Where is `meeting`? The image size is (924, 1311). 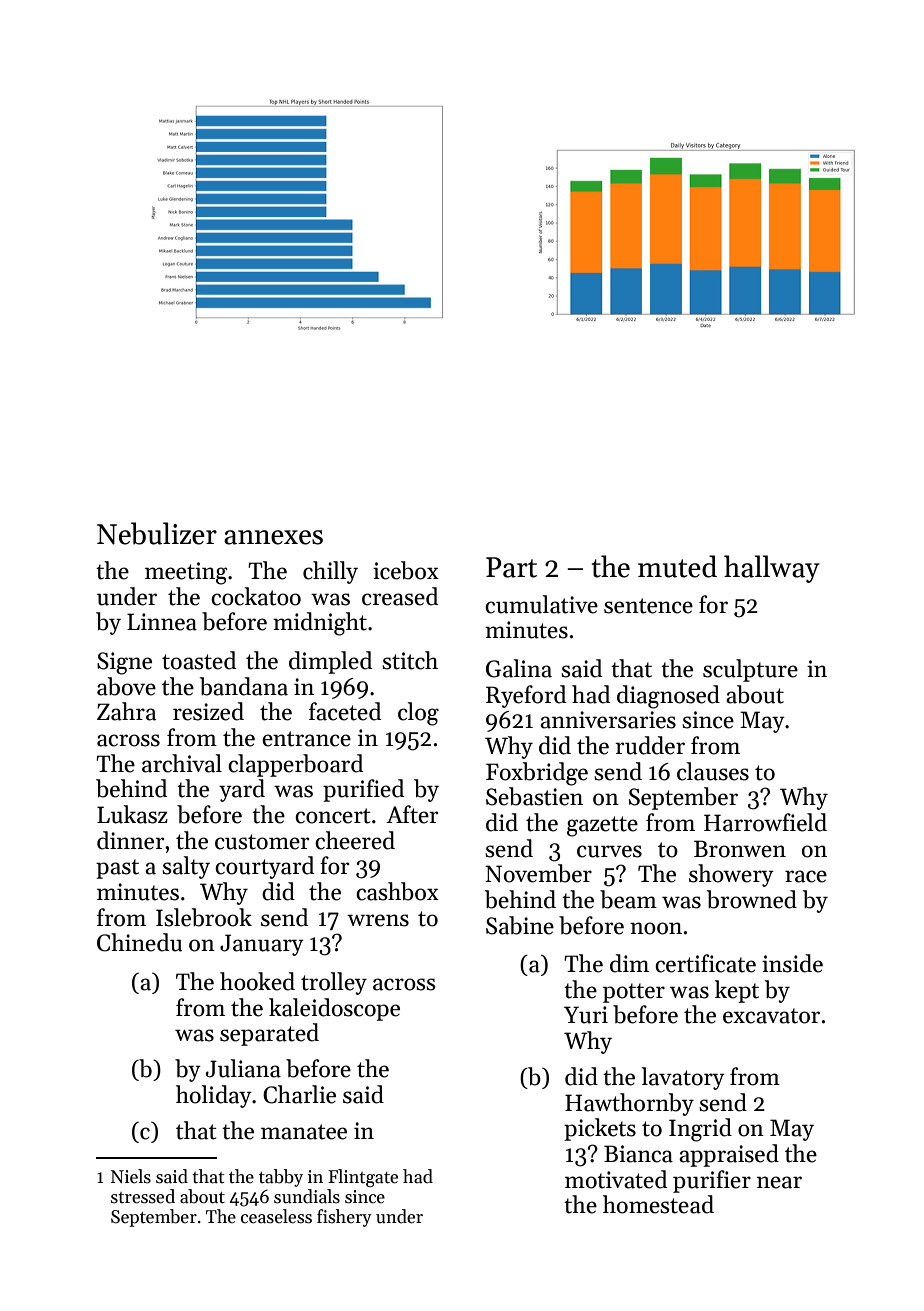 meeting is located at coordinates (186, 573).
